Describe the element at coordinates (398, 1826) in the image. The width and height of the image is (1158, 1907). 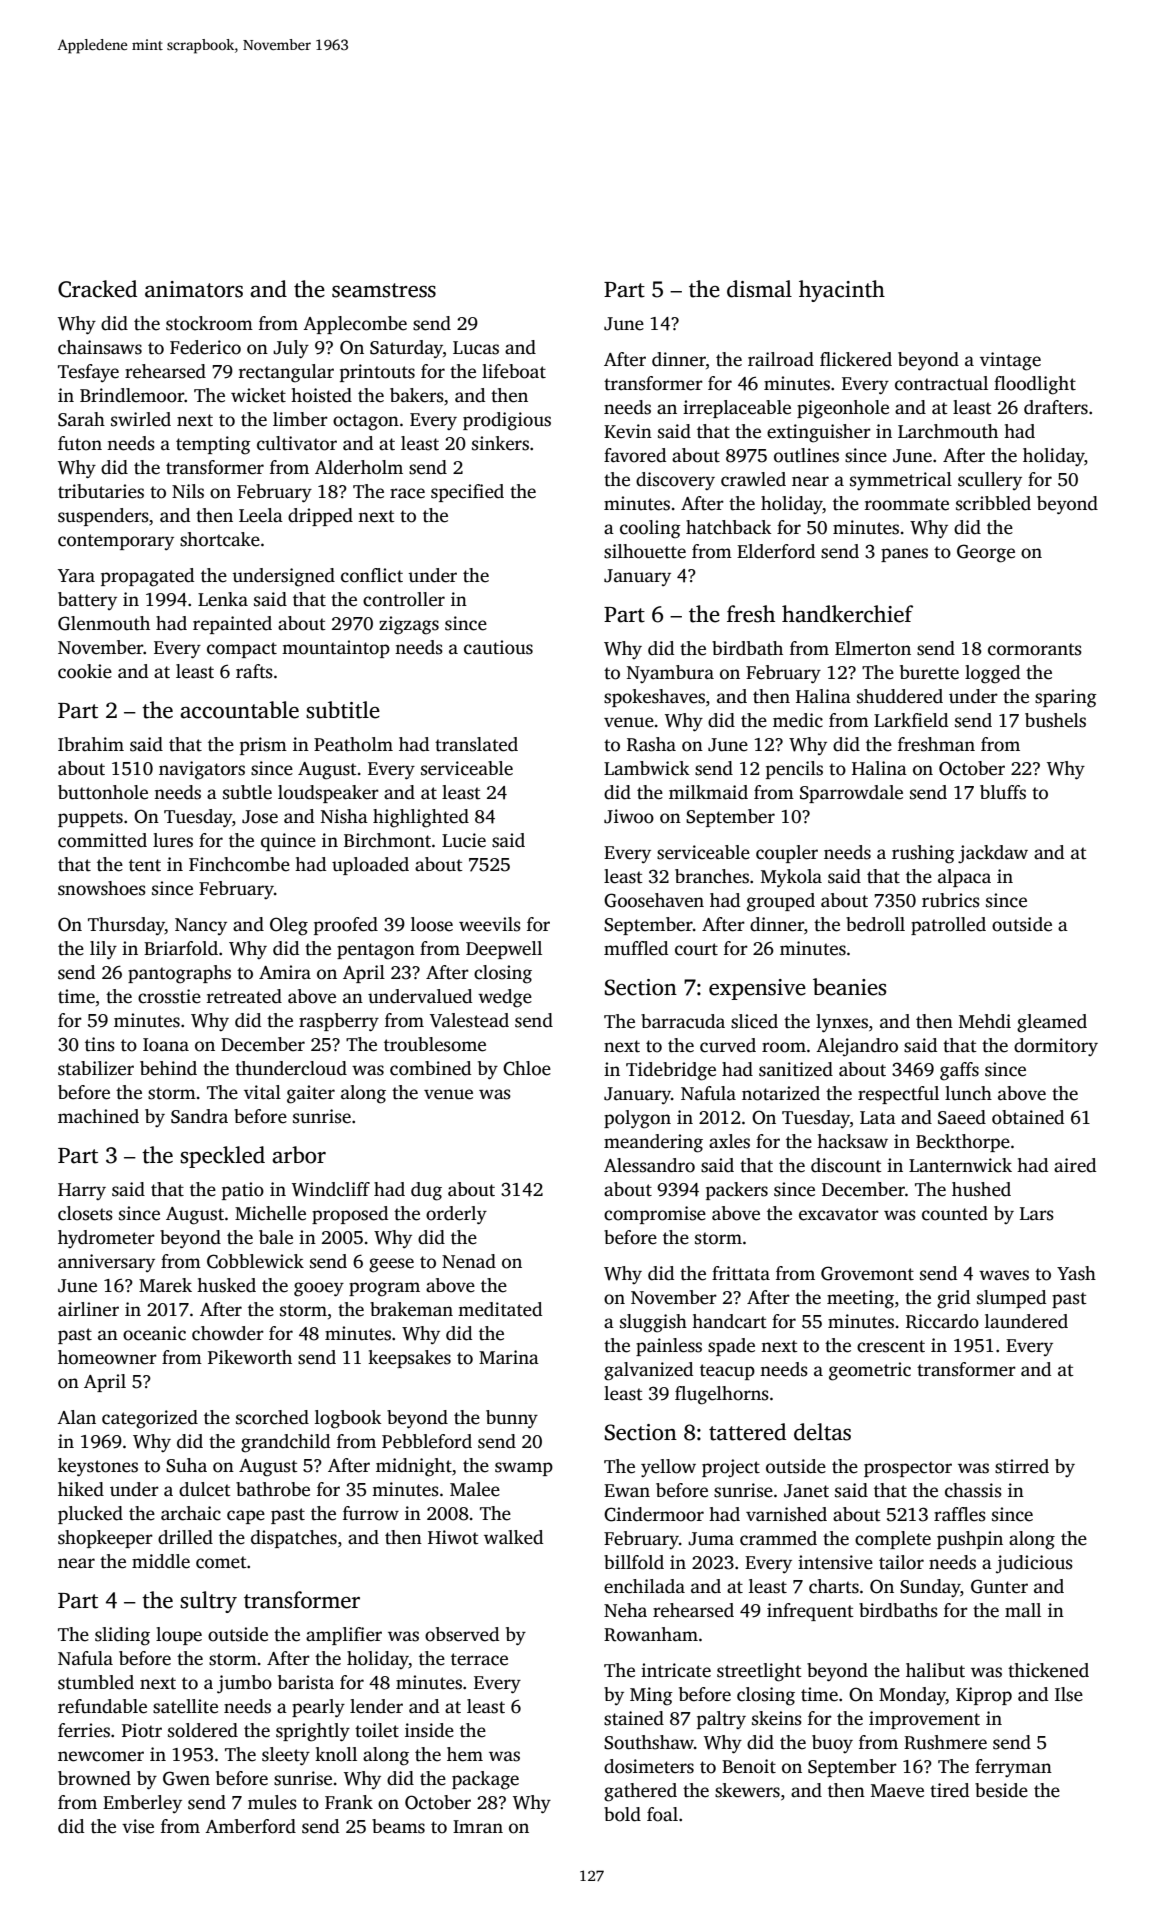
I see `beams` at that location.
